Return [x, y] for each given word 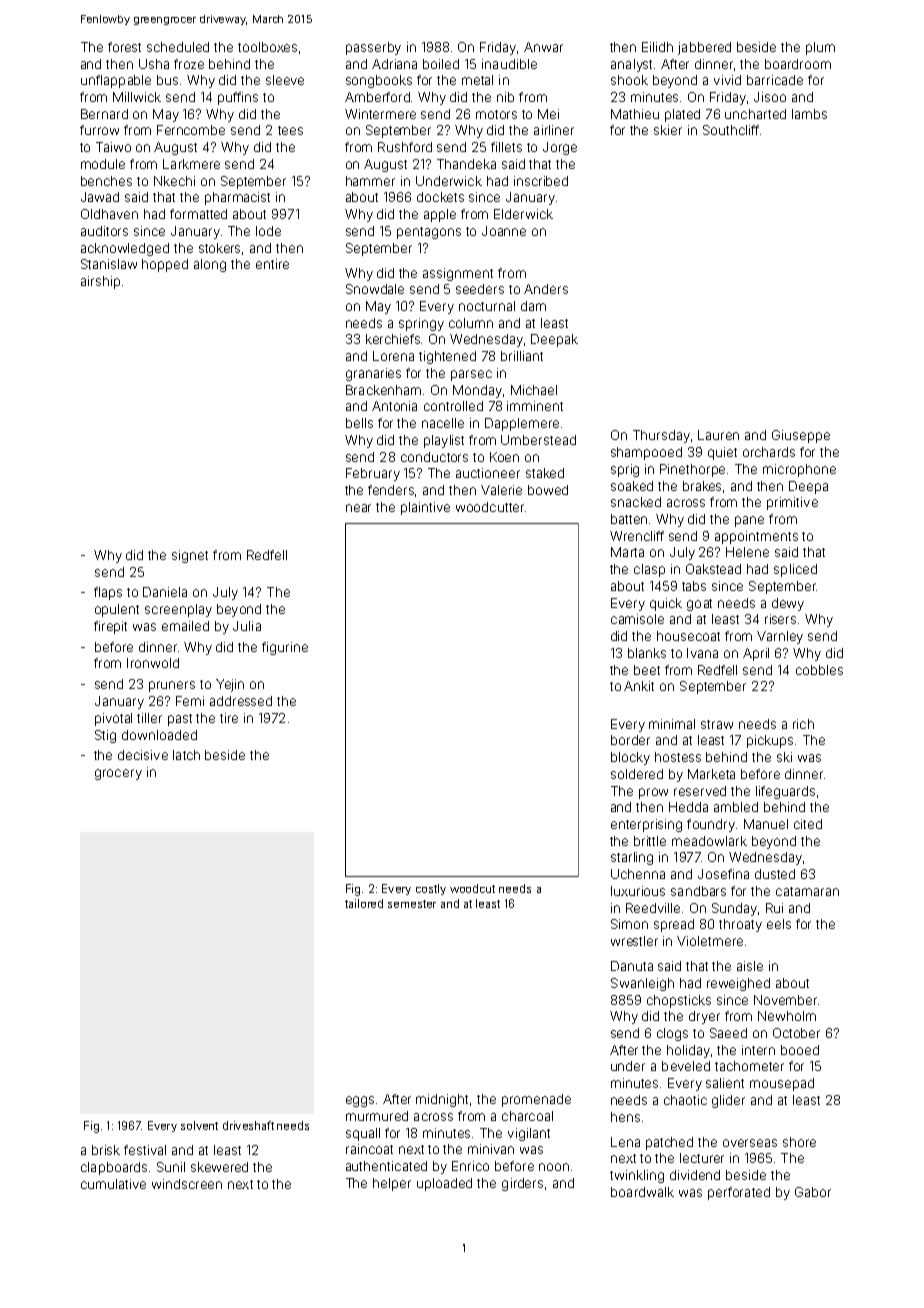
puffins [238, 98]
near [358, 508]
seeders [480, 289]
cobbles [819, 670]
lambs [809, 114]
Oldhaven [109, 214]
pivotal [113, 719]
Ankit [639, 686]
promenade [536, 1100]
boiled [441, 64]
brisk [106, 1150]
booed [800, 1050]
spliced [795, 570]
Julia [247, 626]
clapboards [114, 1168]
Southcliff [731, 130]
